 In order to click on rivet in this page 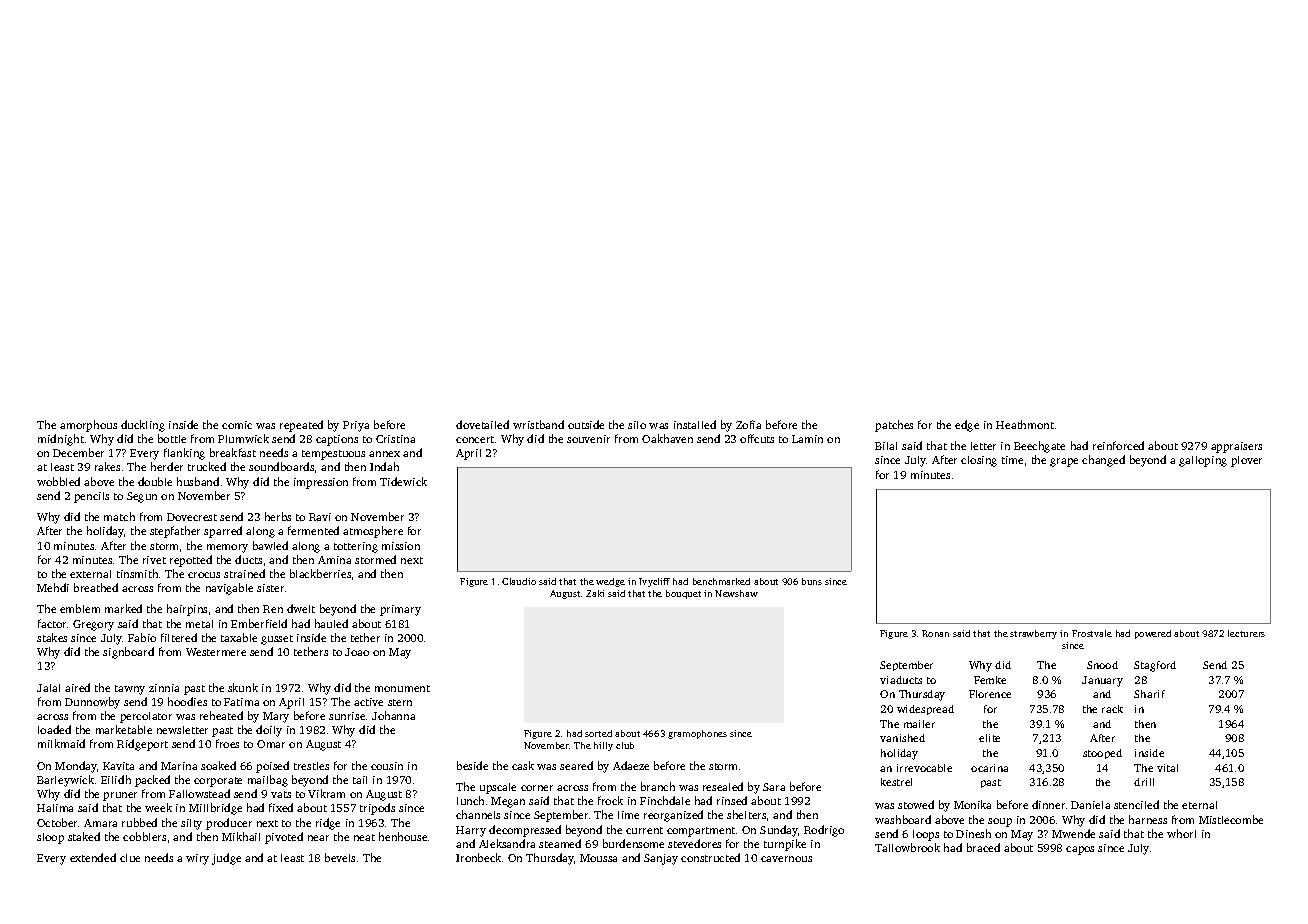, I will do `click(154, 560)`.
